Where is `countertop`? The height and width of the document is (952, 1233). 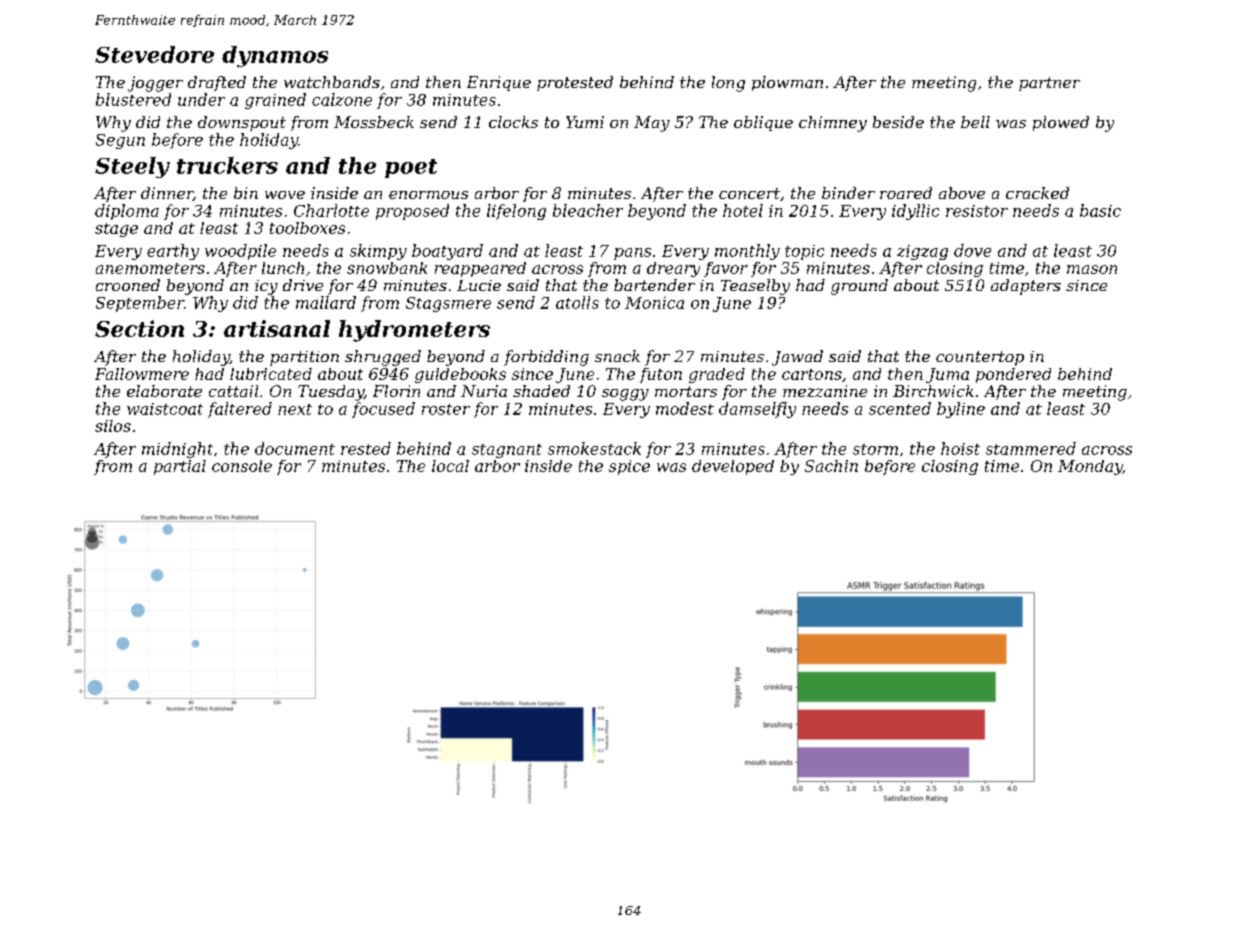
countertop is located at coordinates (980, 358).
